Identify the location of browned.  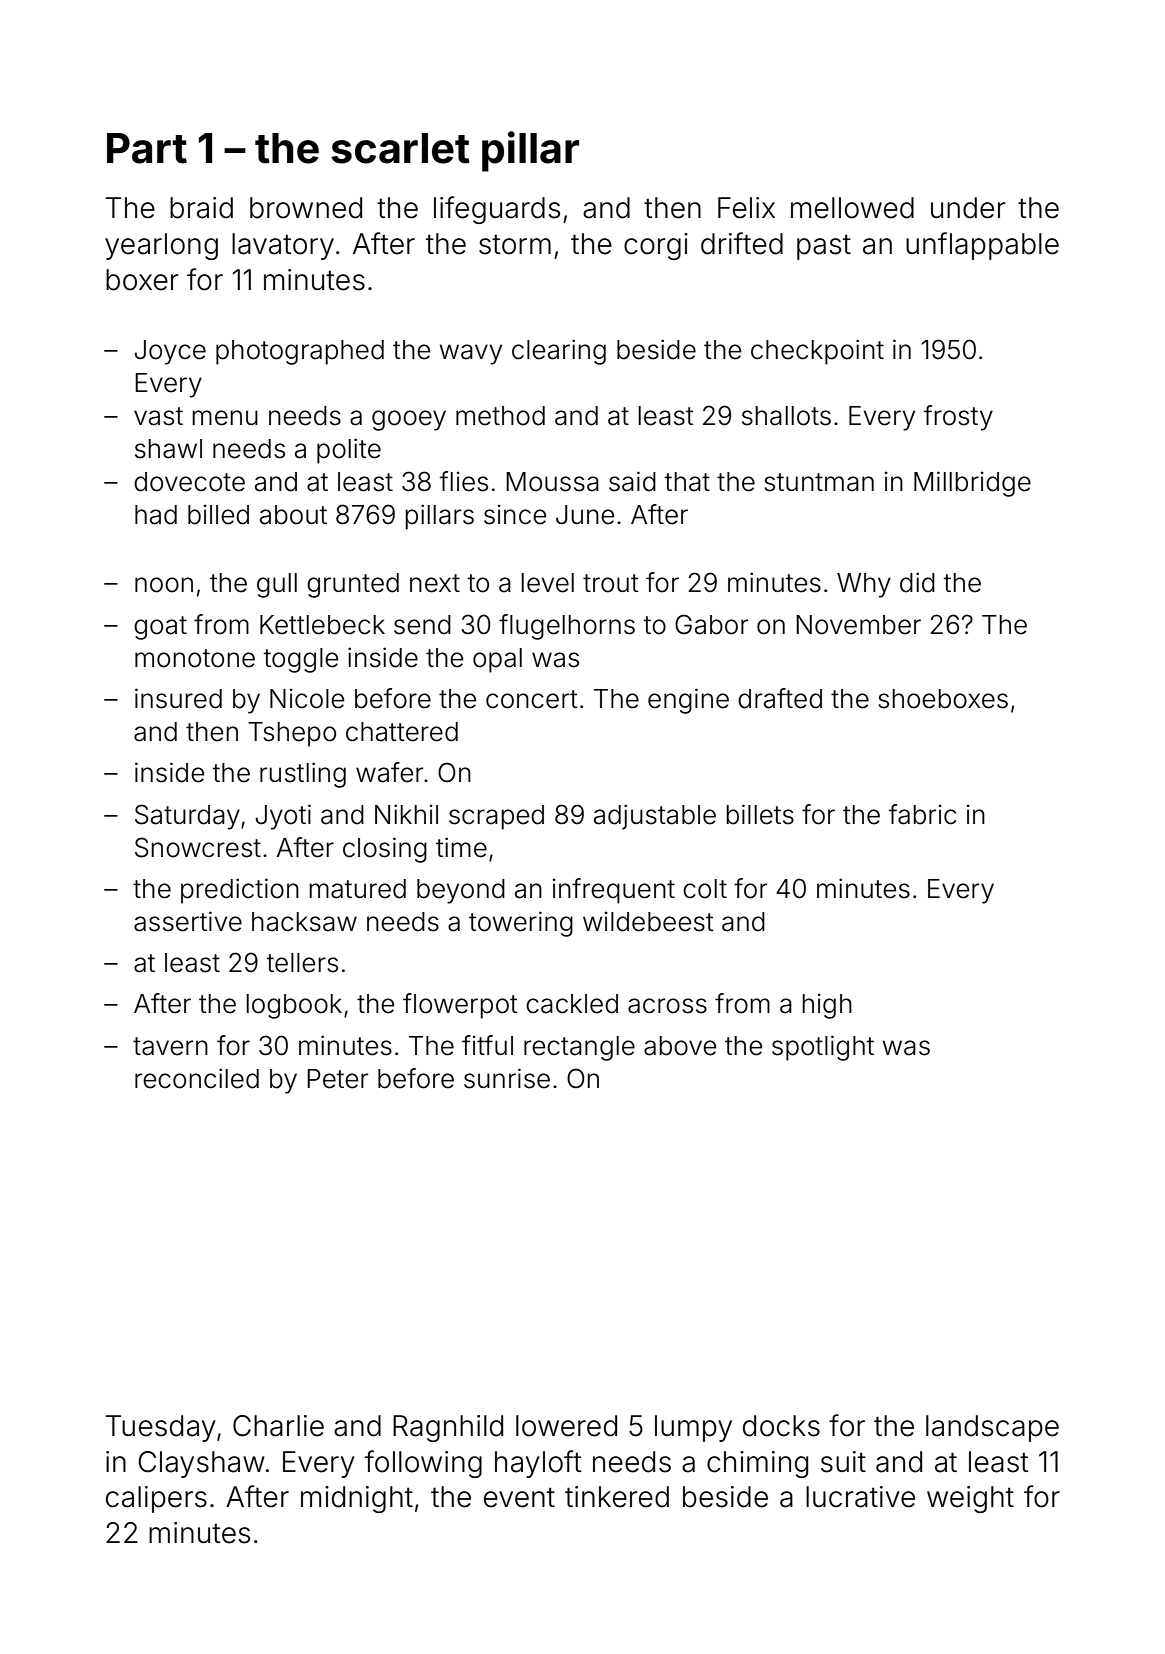
(306, 208).
